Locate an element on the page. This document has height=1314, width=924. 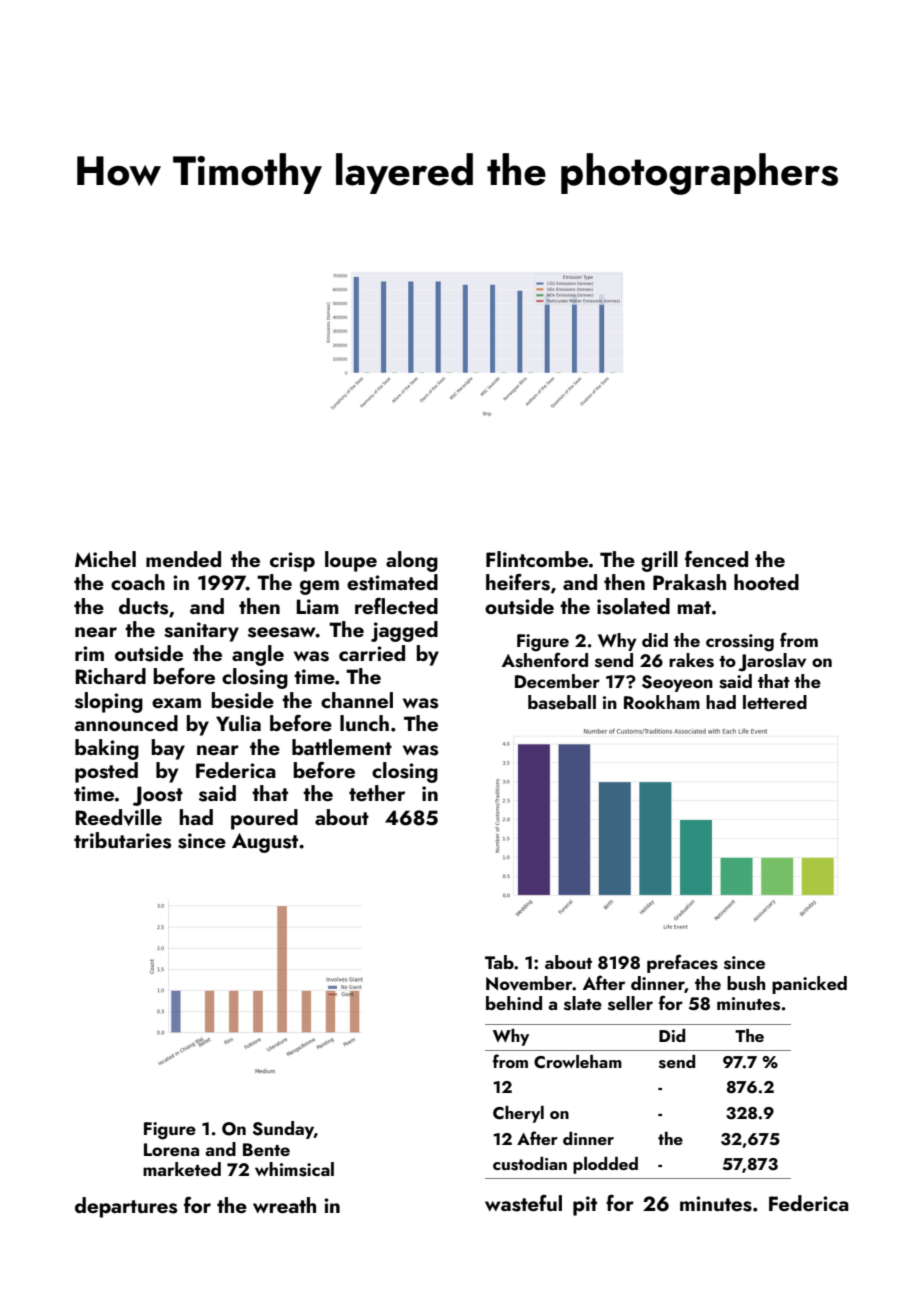
Michel is located at coordinates (105, 559).
